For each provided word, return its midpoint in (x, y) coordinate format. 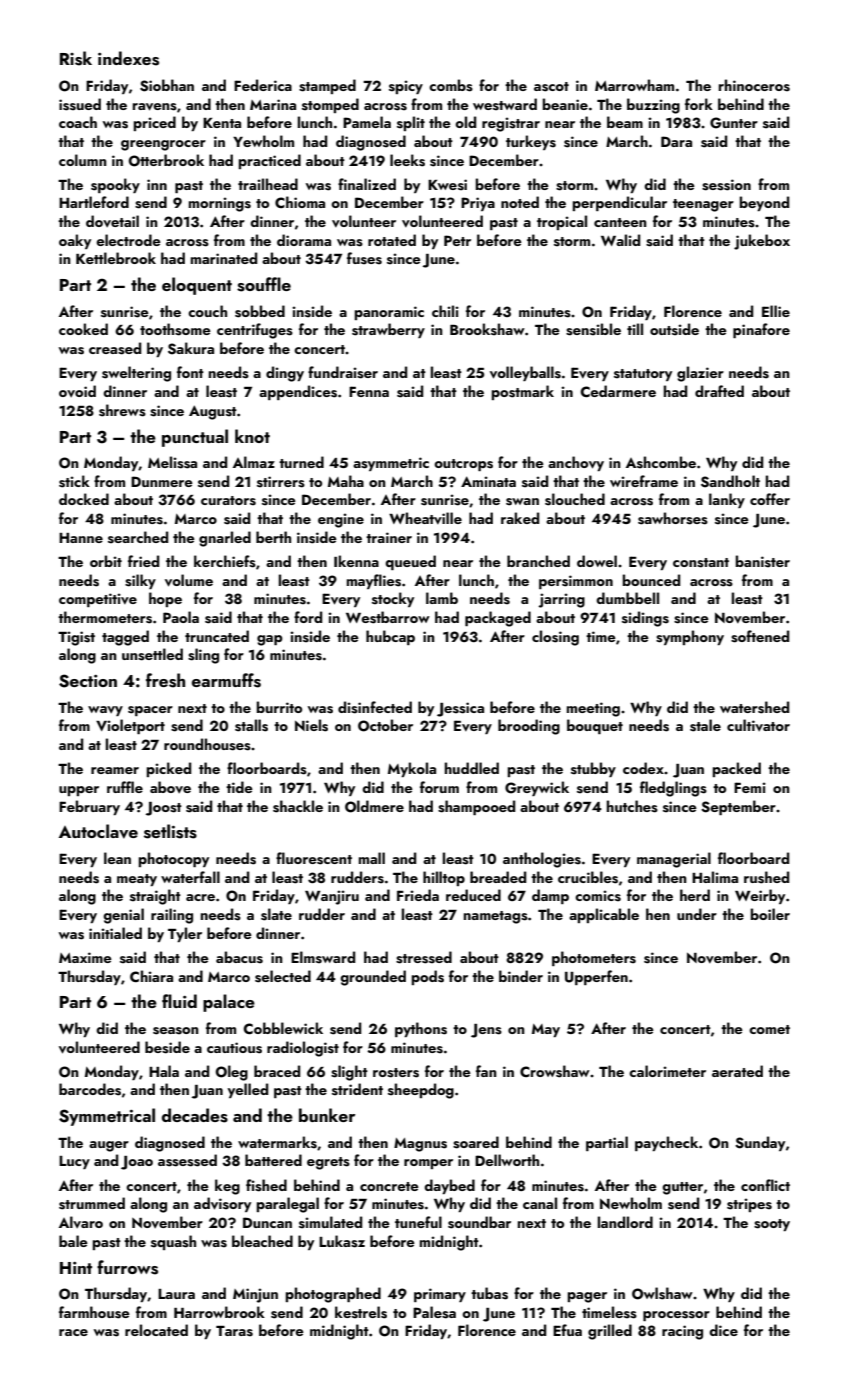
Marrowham (634, 85)
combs (451, 85)
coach (78, 122)
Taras (234, 1331)
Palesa (434, 1312)
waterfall (190, 877)
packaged (498, 619)
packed (736, 769)
